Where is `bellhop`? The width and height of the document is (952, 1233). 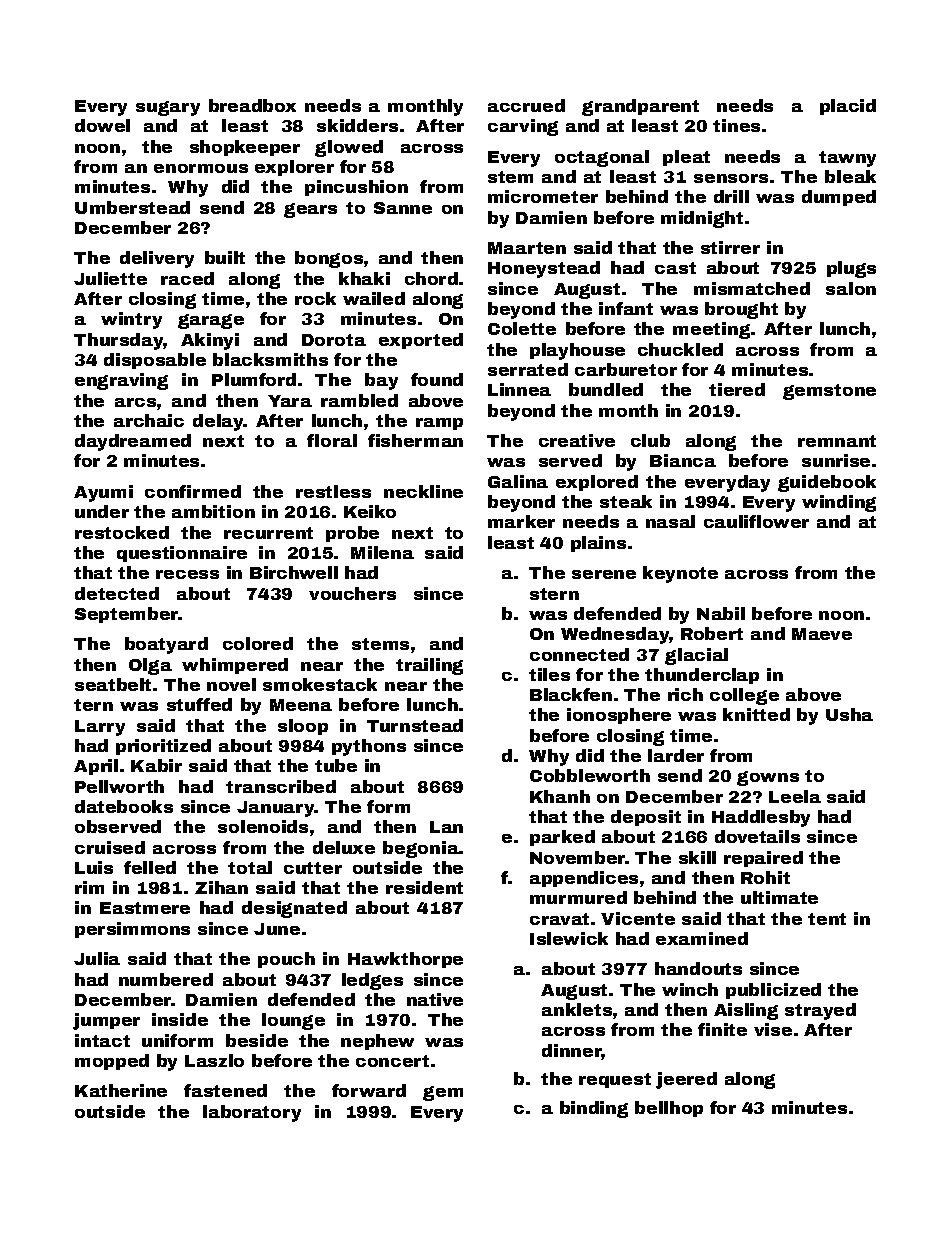
bellhop is located at coordinates (669, 1109).
